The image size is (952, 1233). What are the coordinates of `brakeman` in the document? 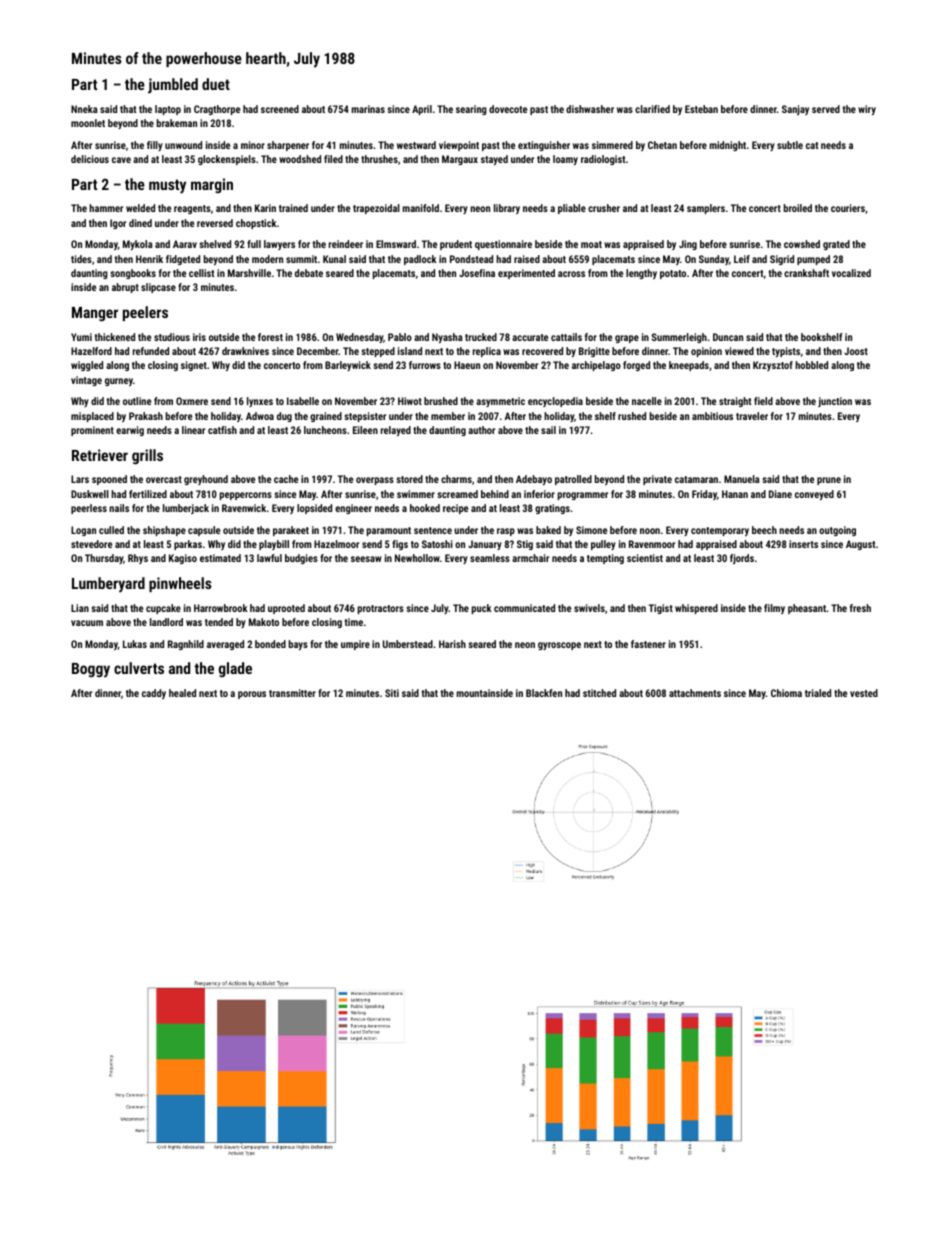 It's located at (177, 123).
